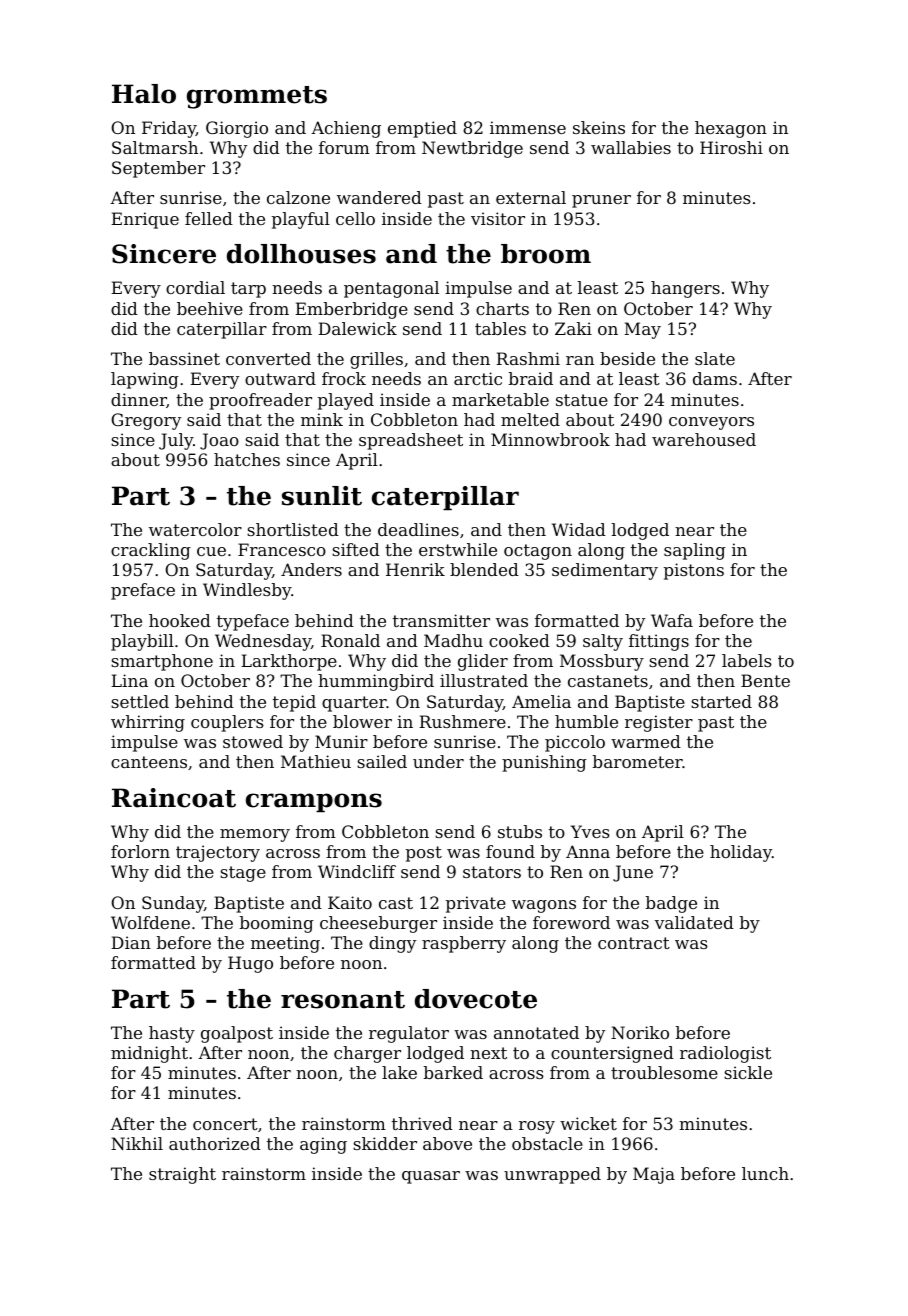 This screenshot has width=908, height=1316. I want to click on immense, so click(528, 127).
